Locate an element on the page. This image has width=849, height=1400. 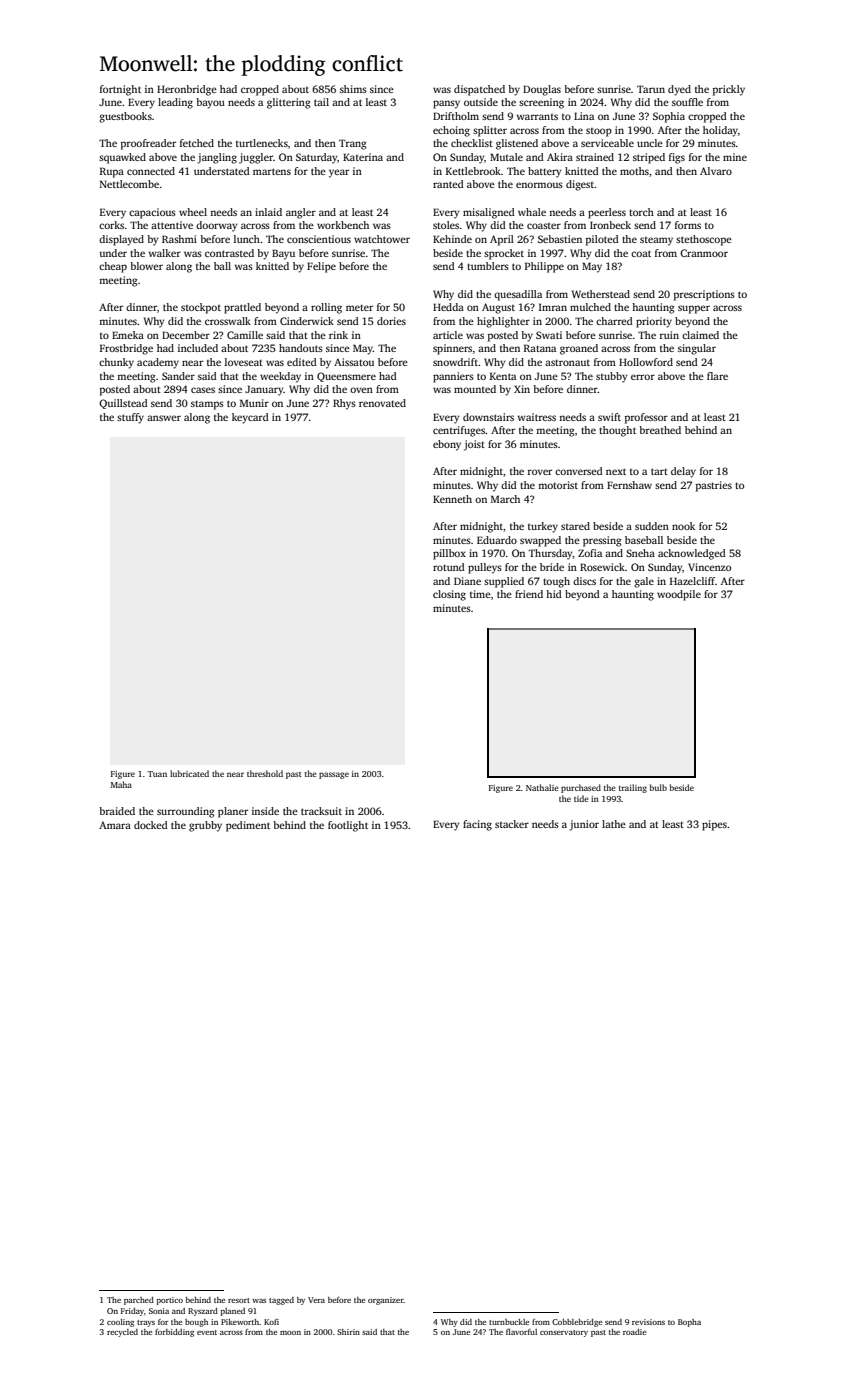
answer is located at coordinates (164, 418).
